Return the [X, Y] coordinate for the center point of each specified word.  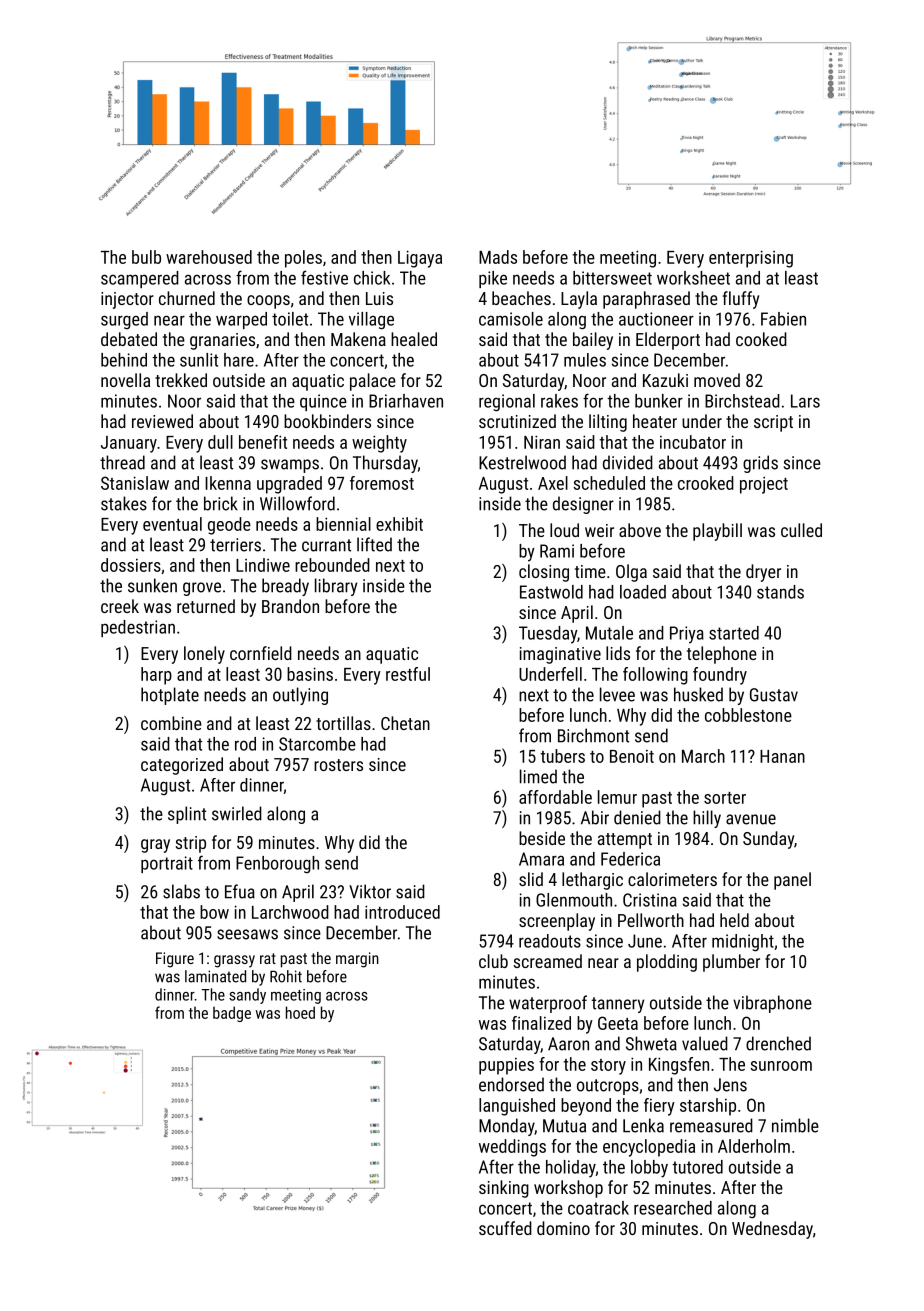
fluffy [741, 300]
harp [156, 676]
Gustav [774, 695]
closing [544, 573]
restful [408, 674]
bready [285, 587]
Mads [498, 257]
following [655, 676]
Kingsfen [679, 1066]
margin [357, 960]
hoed [300, 1012]
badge [232, 1014]
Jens [730, 1085]
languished [517, 1107]
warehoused [209, 257]
